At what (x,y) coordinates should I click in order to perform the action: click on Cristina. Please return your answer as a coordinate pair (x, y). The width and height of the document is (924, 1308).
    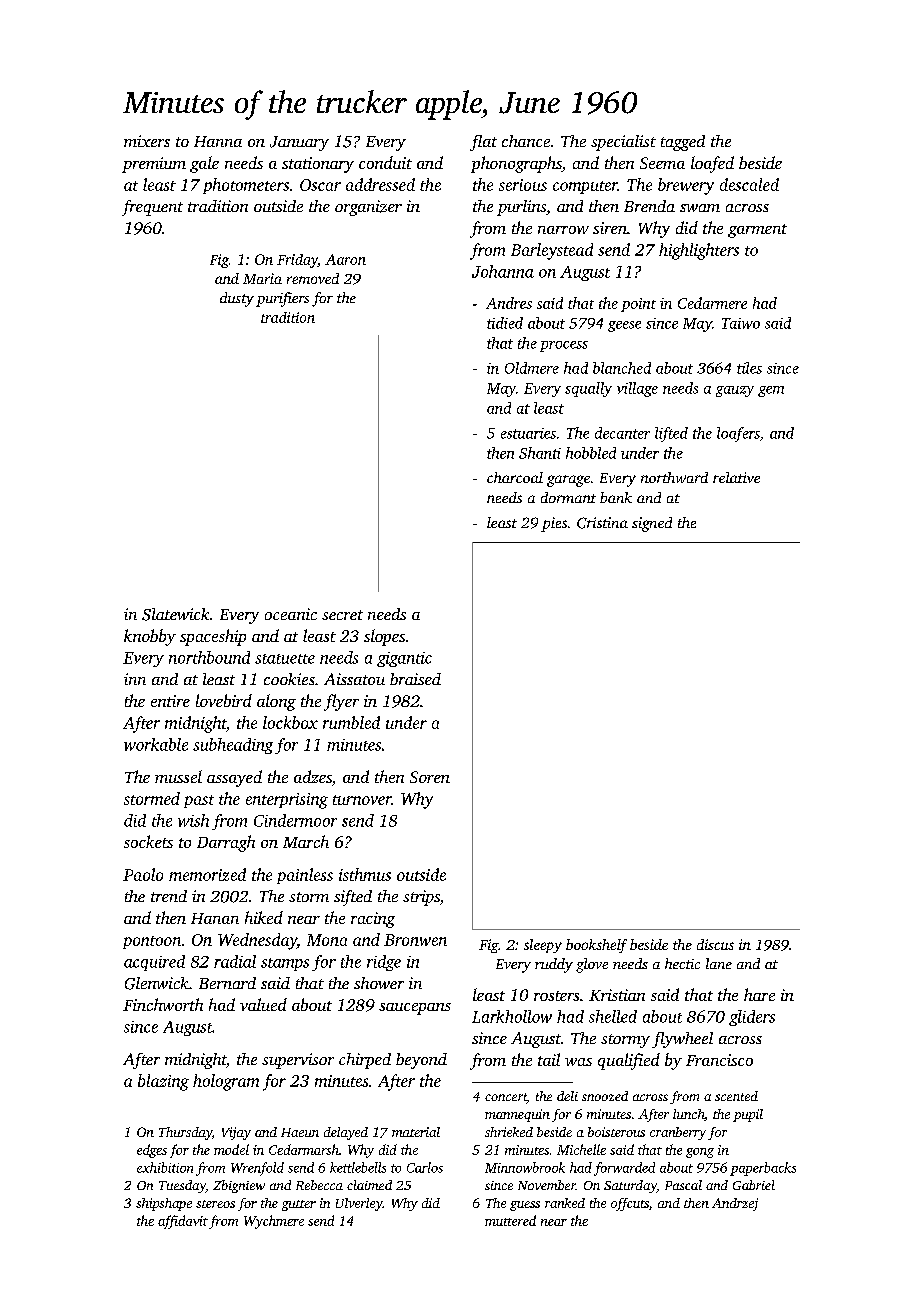
    Looking at the image, I should click on (602, 523).
